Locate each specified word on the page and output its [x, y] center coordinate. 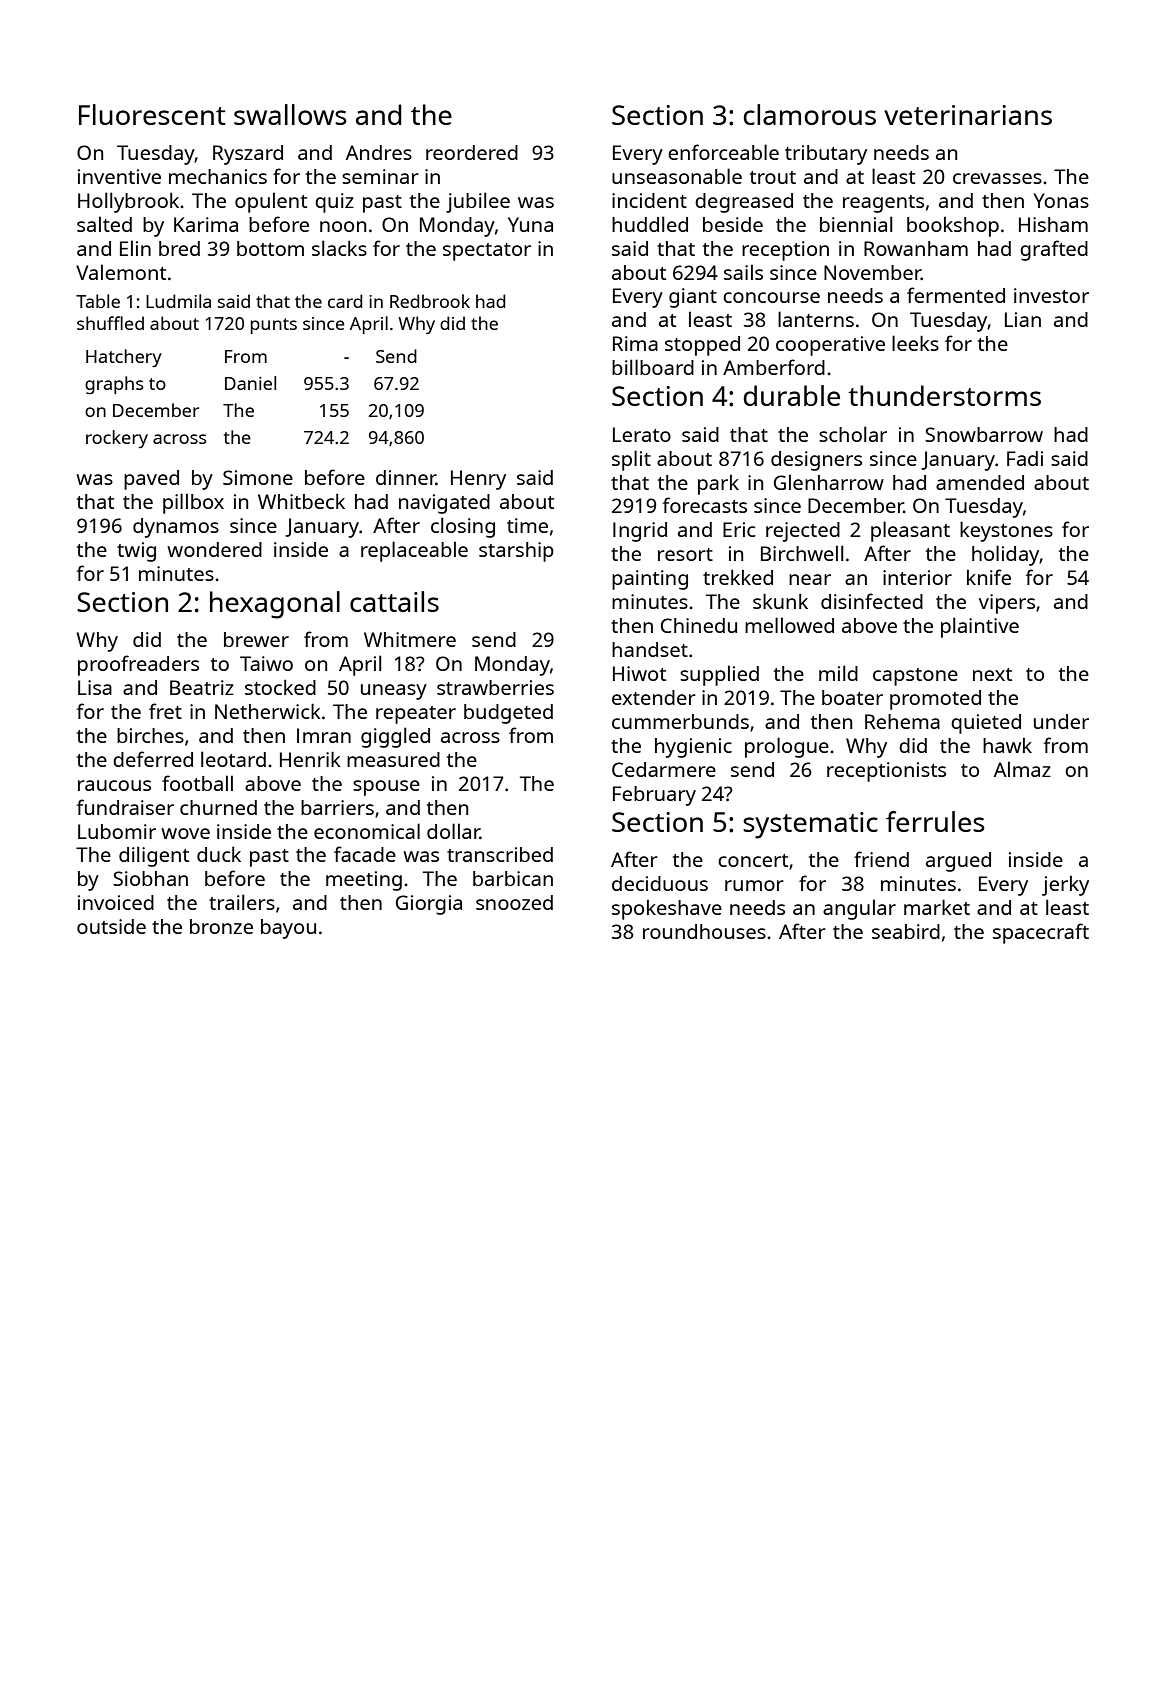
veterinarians [968, 115]
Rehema [902, 721]
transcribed [500, 854]
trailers [242, 902]
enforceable [723, 152]
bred [179, 248]
